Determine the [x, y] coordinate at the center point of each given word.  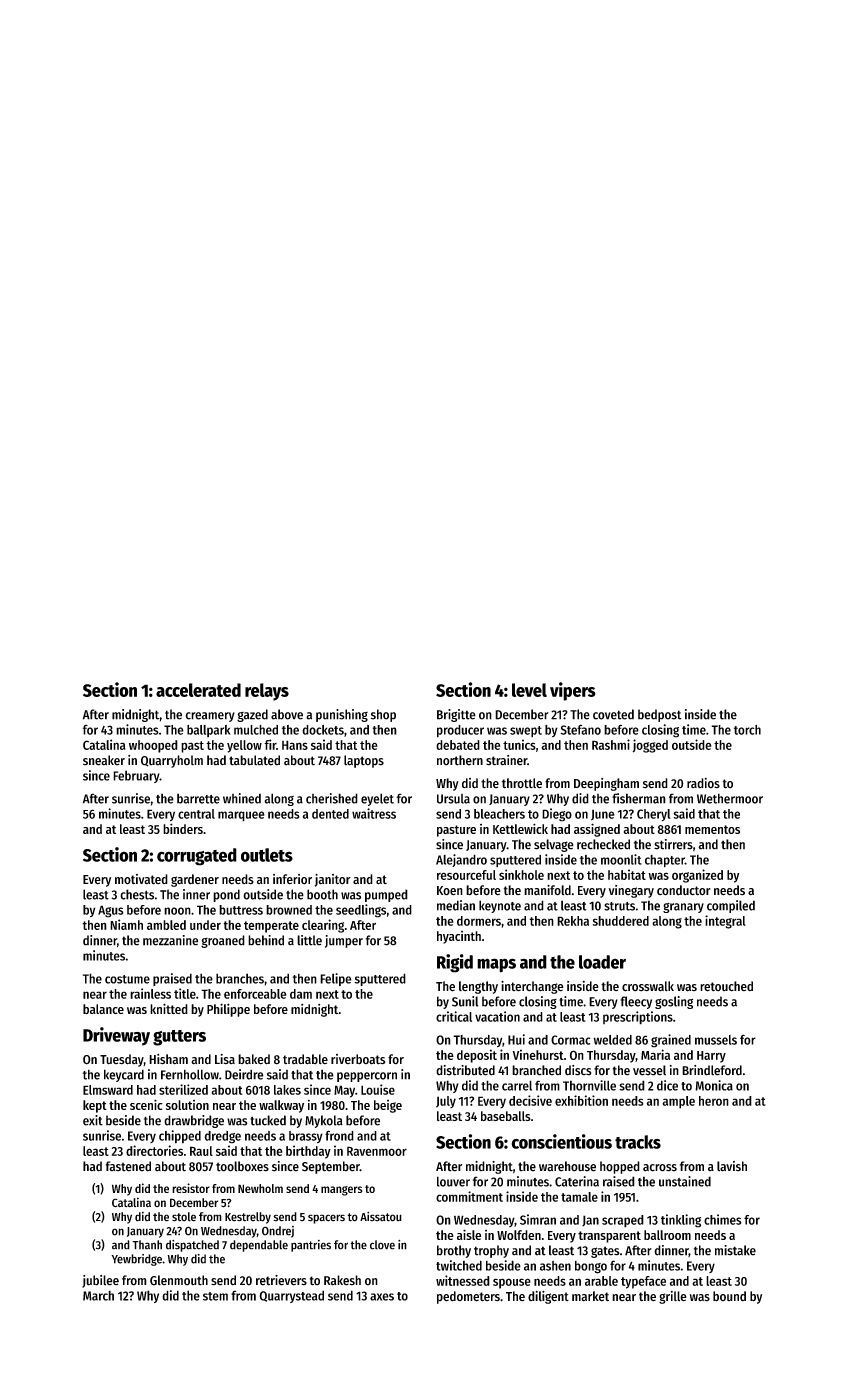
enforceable [255, 994]
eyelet [377, 799]
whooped [153, 746]
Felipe [336, 979]
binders [183, 828]
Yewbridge [136, 1260]
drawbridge [194, 1121]
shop [383, 715]
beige [388, 1106]
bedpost [660, 715]
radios [703, 783]
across [660, 1168]
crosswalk [648, 986]
